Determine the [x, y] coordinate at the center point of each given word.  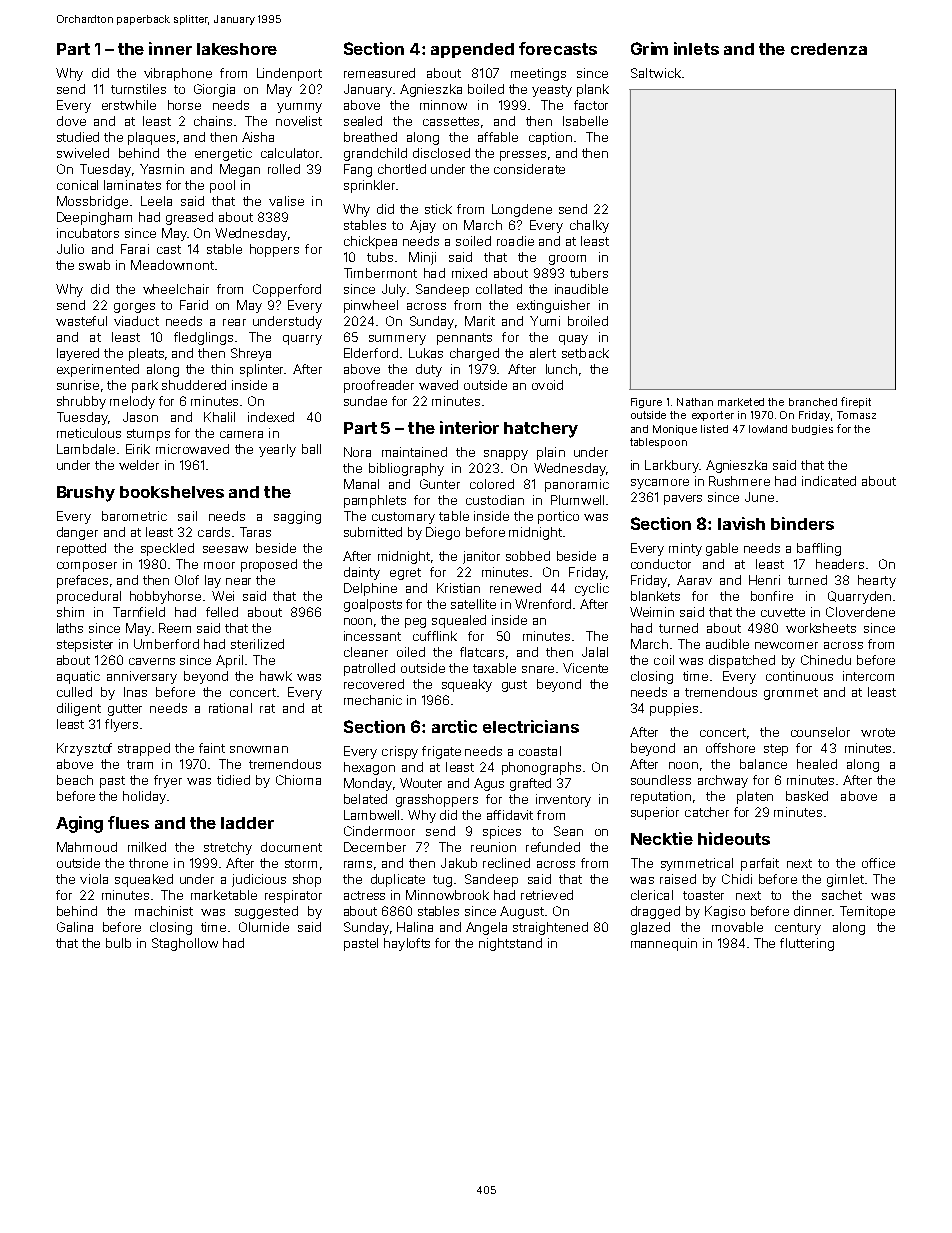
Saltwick [656, 73]
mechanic [373, 700]
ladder [247, 823]
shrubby [81, 402]
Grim [649, 48]
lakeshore [237, 49]
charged [474, 354]
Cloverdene [860, 612]
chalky [589, 226]
